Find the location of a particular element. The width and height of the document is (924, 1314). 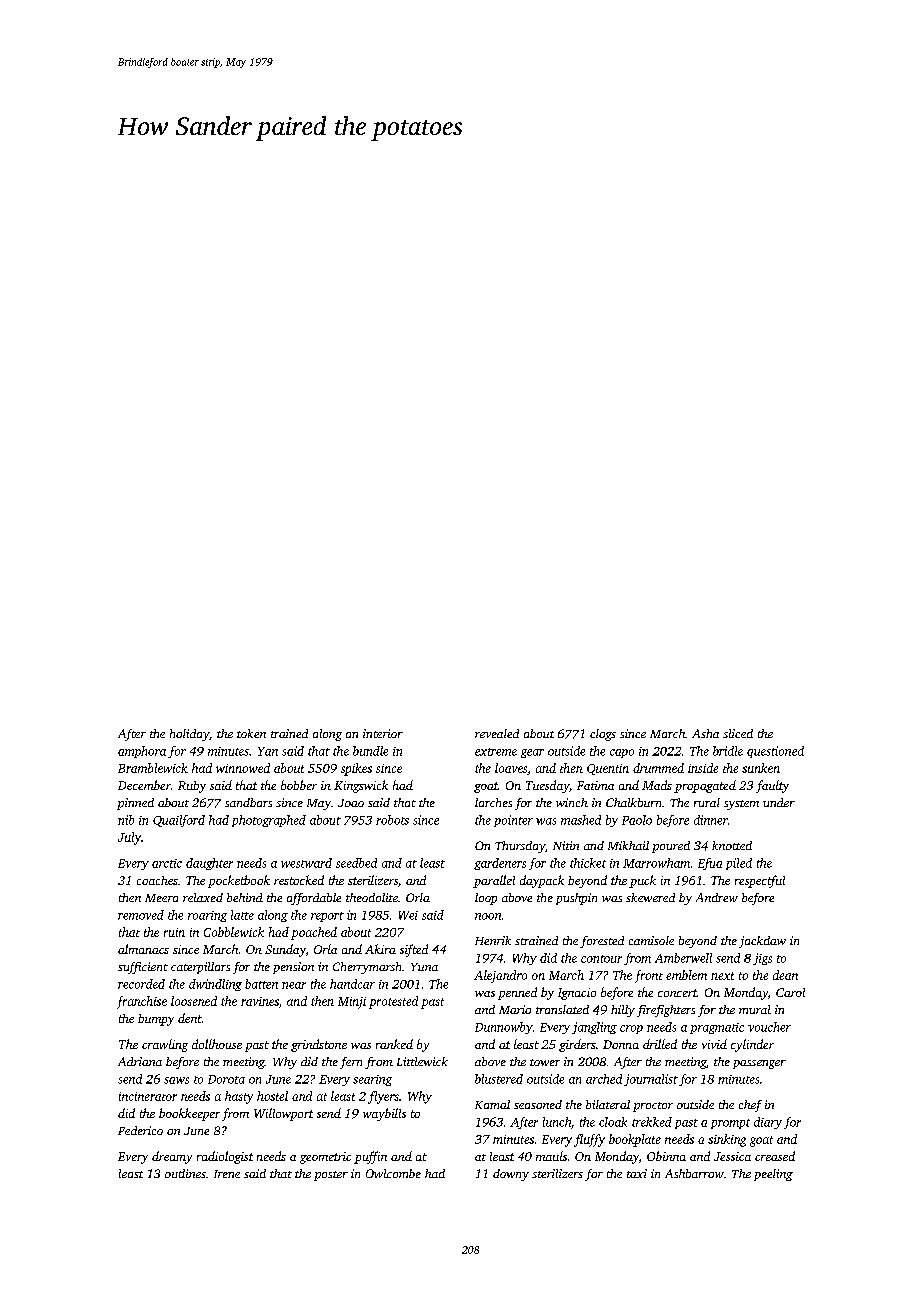

loosened is located at coordinates (194, 1001).
